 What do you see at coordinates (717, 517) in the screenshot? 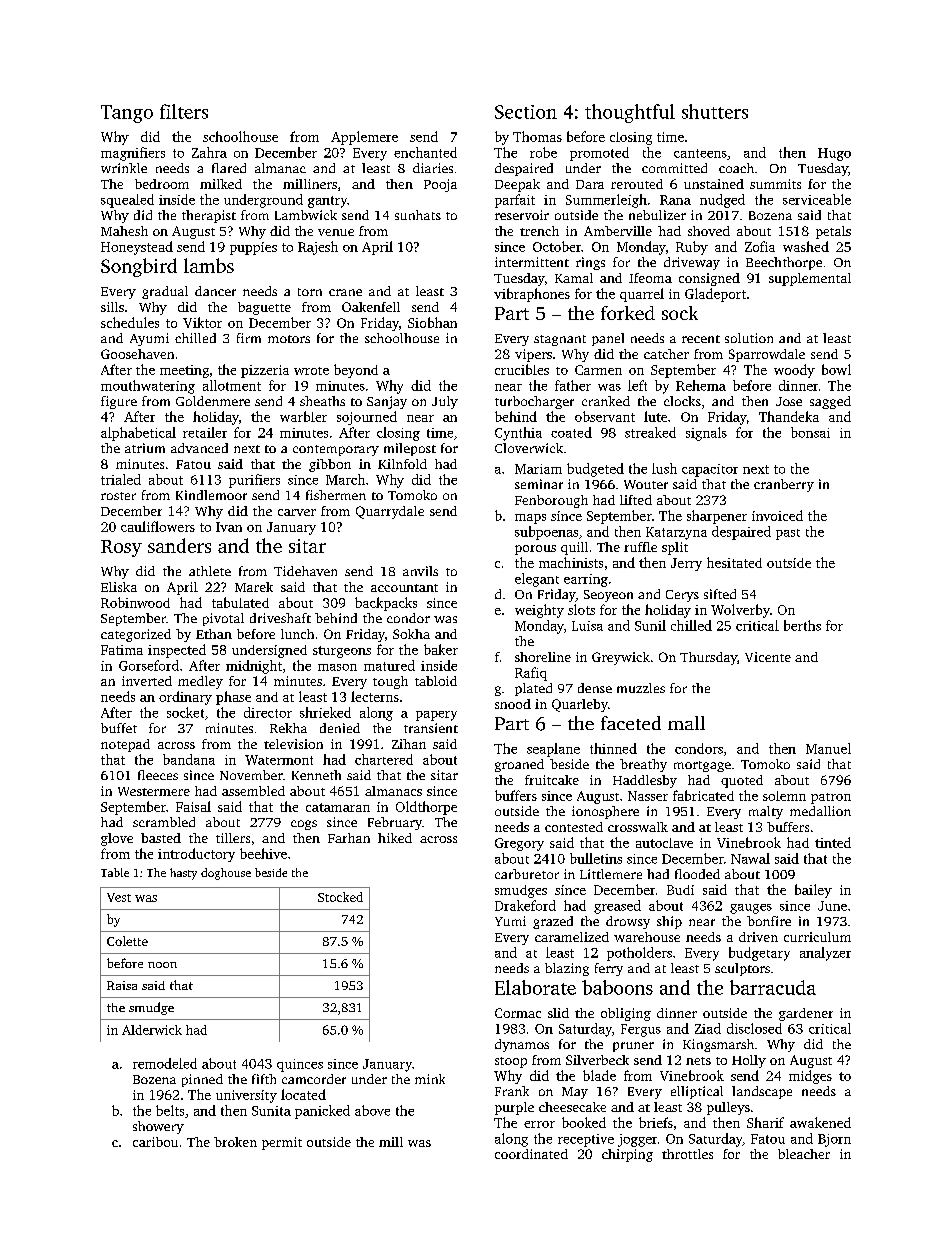
I see `sharpener` at bounding box center [717, 517].
